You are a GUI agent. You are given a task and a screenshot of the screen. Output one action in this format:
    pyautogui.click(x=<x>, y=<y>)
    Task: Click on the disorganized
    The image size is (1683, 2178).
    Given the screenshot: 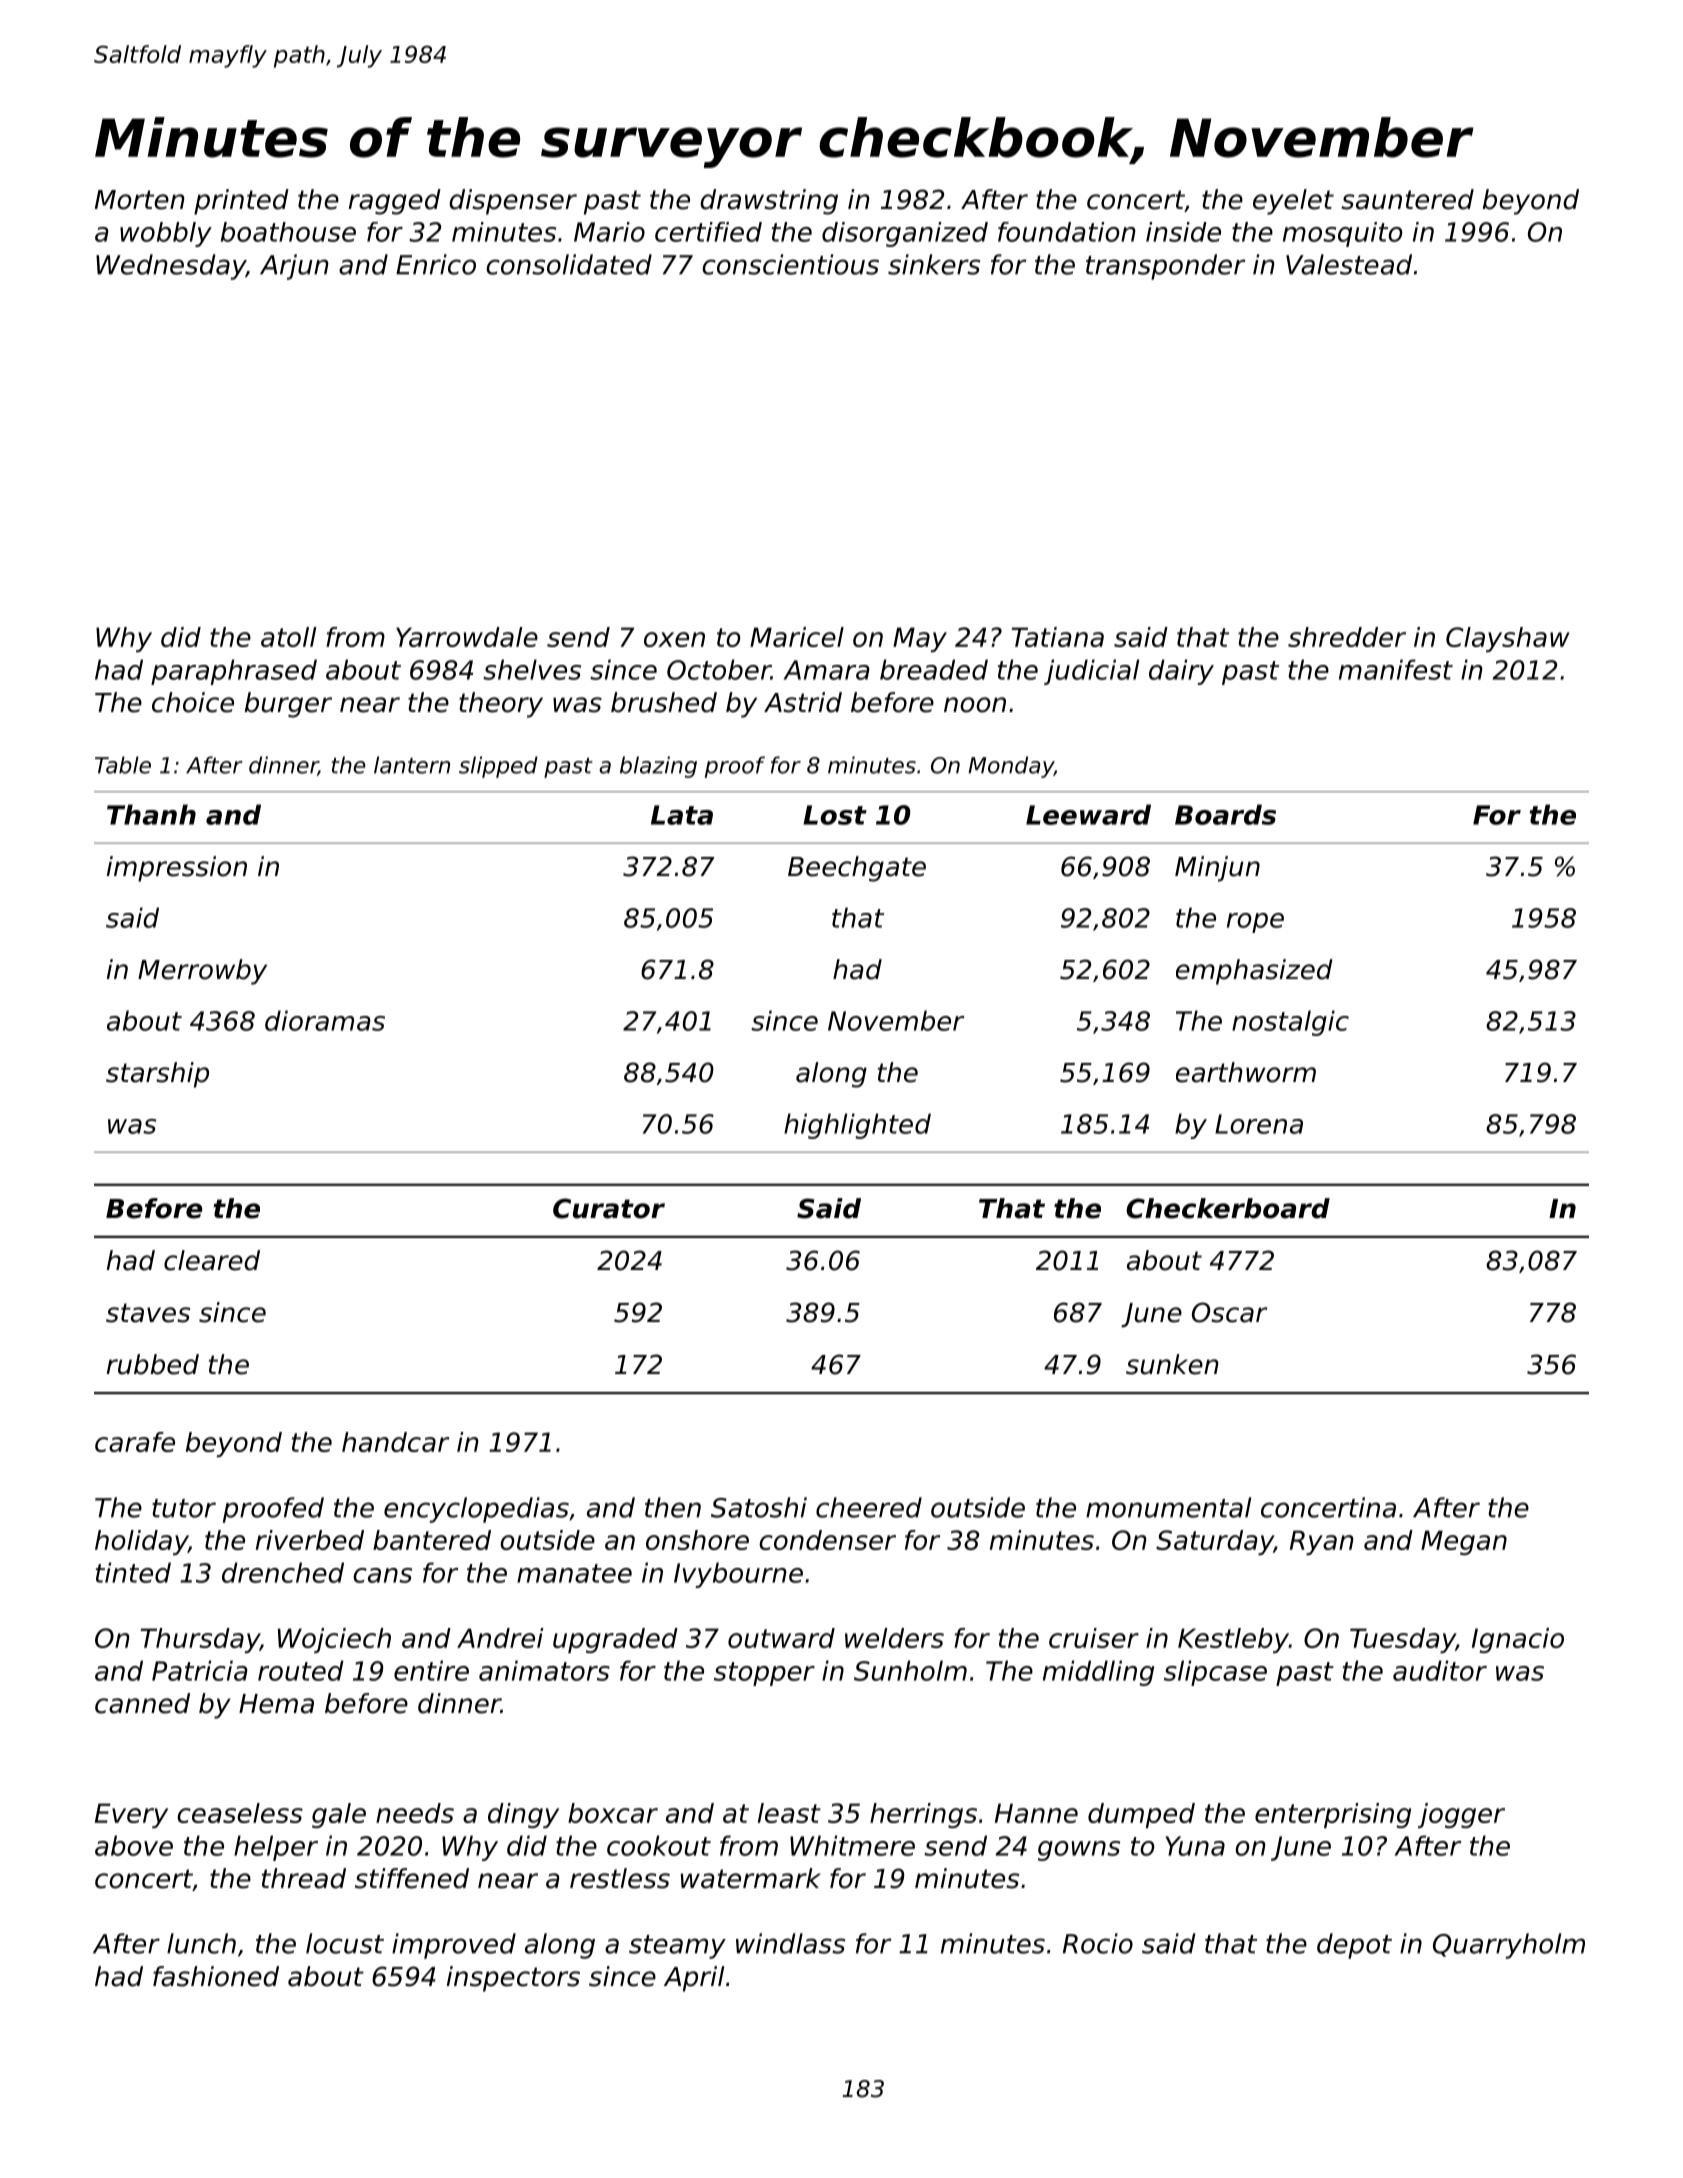 What is the action you would take?
    pyautogui.click(x=905, y=234)
